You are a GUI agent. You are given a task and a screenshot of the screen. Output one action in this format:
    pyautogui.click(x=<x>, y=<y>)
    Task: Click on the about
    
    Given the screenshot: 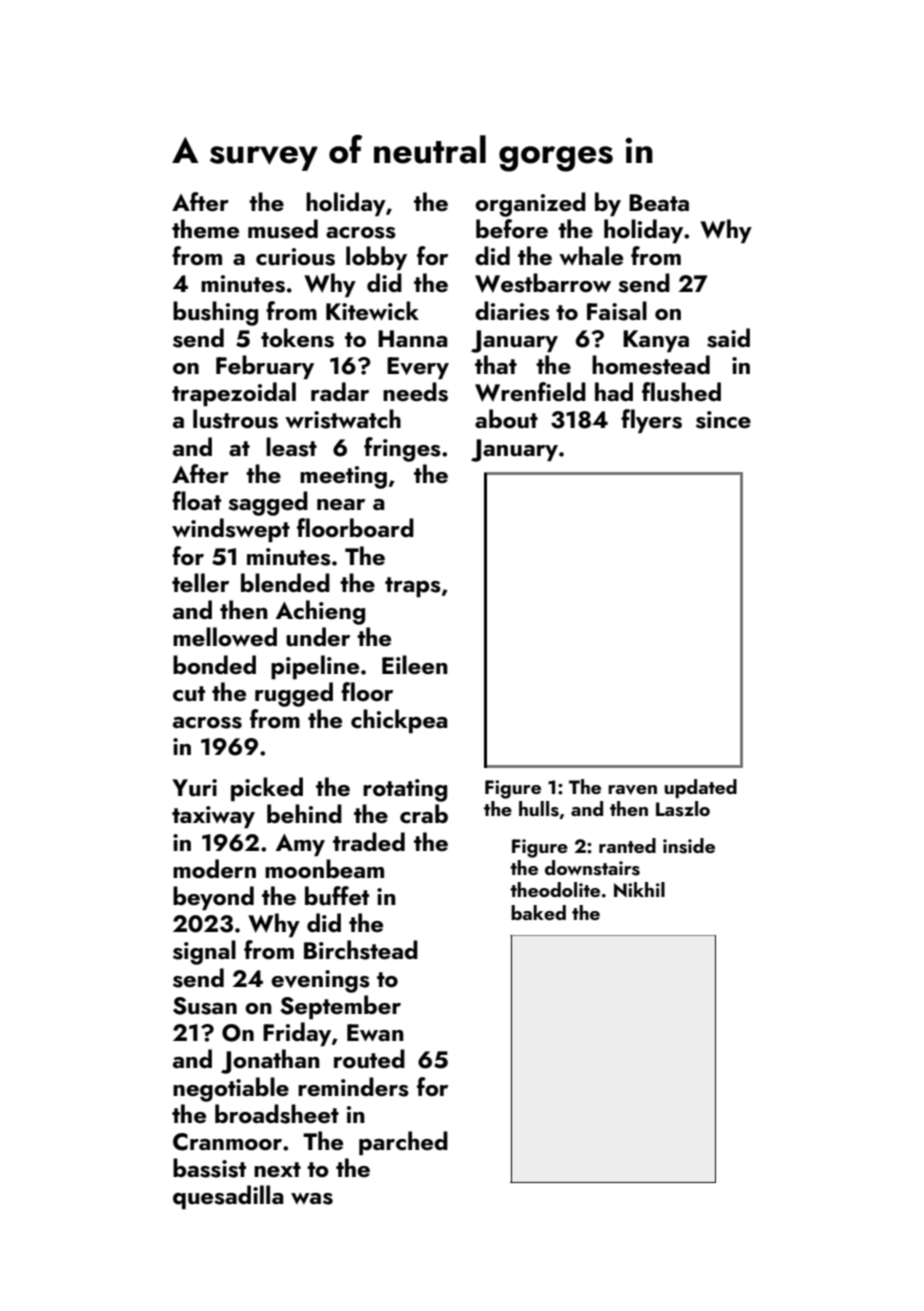 What is the action you would take?
    pyautogui.click(x=506, y=419)
